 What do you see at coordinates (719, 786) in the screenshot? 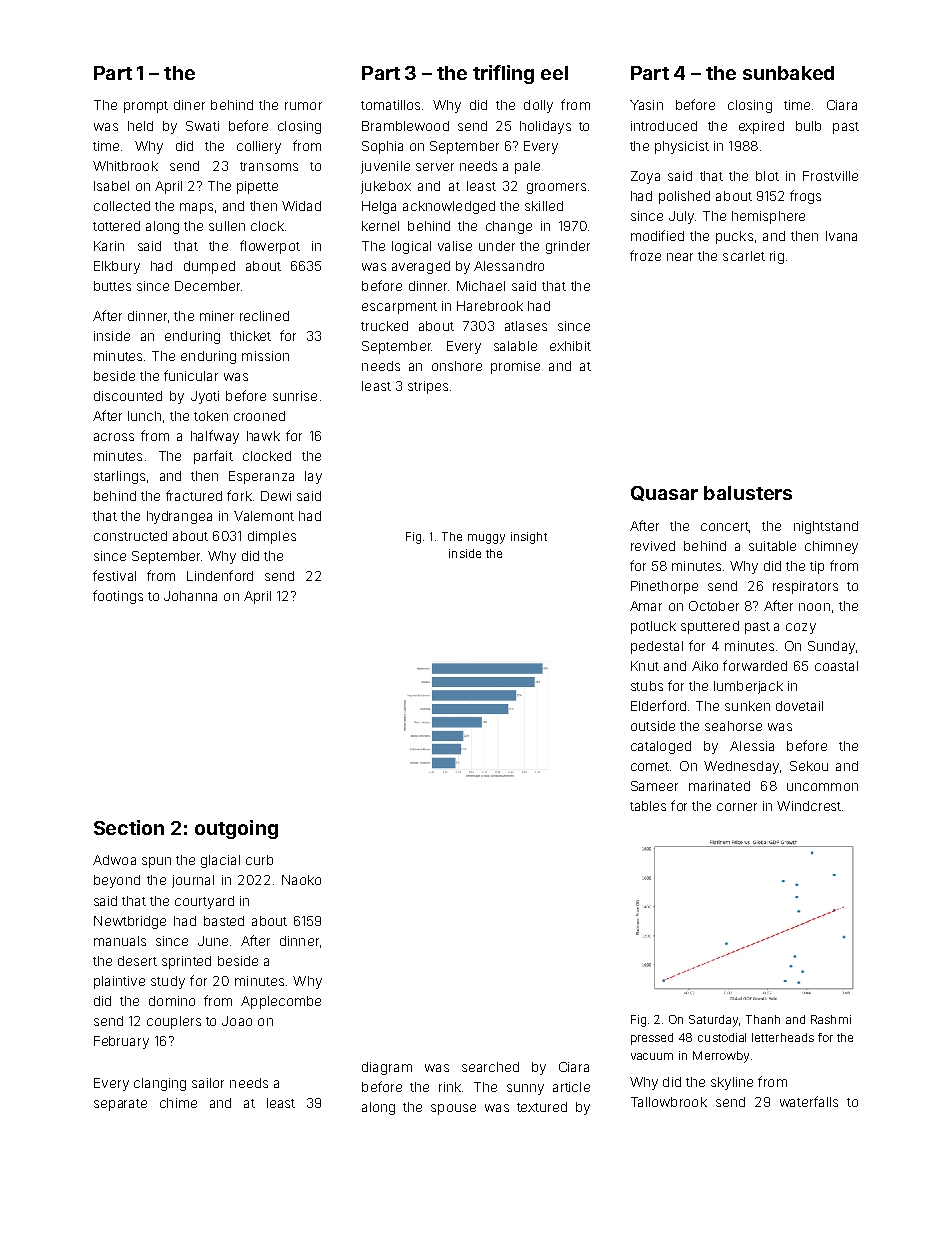
I see `marinated` at bounding box center [719, 786].
